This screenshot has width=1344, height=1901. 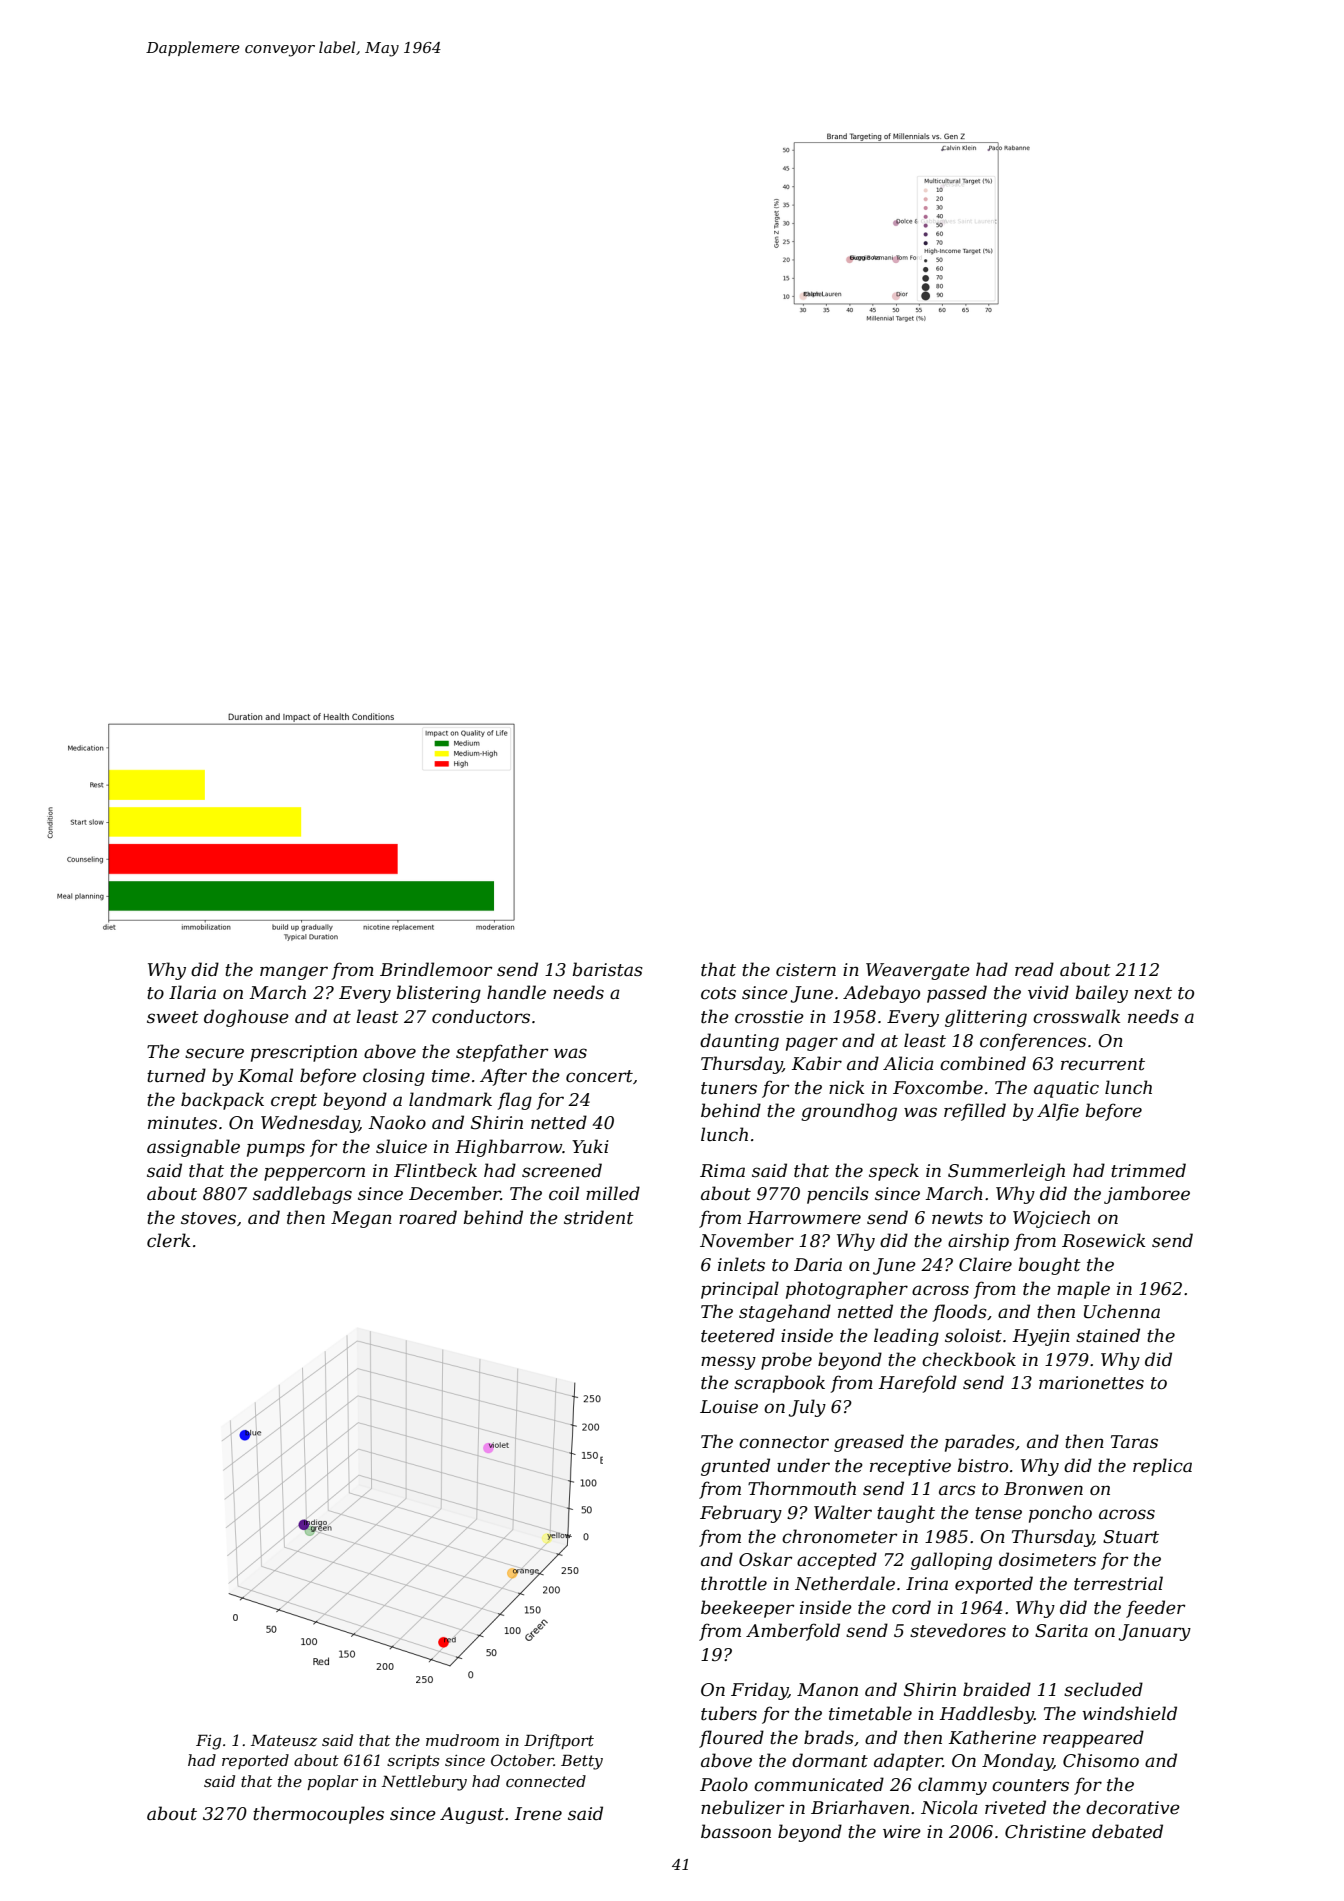 What do you see at coordinates (742, 1807) in the screenshot?
I see `nebulizer` at bounding box center [742, 1807].
